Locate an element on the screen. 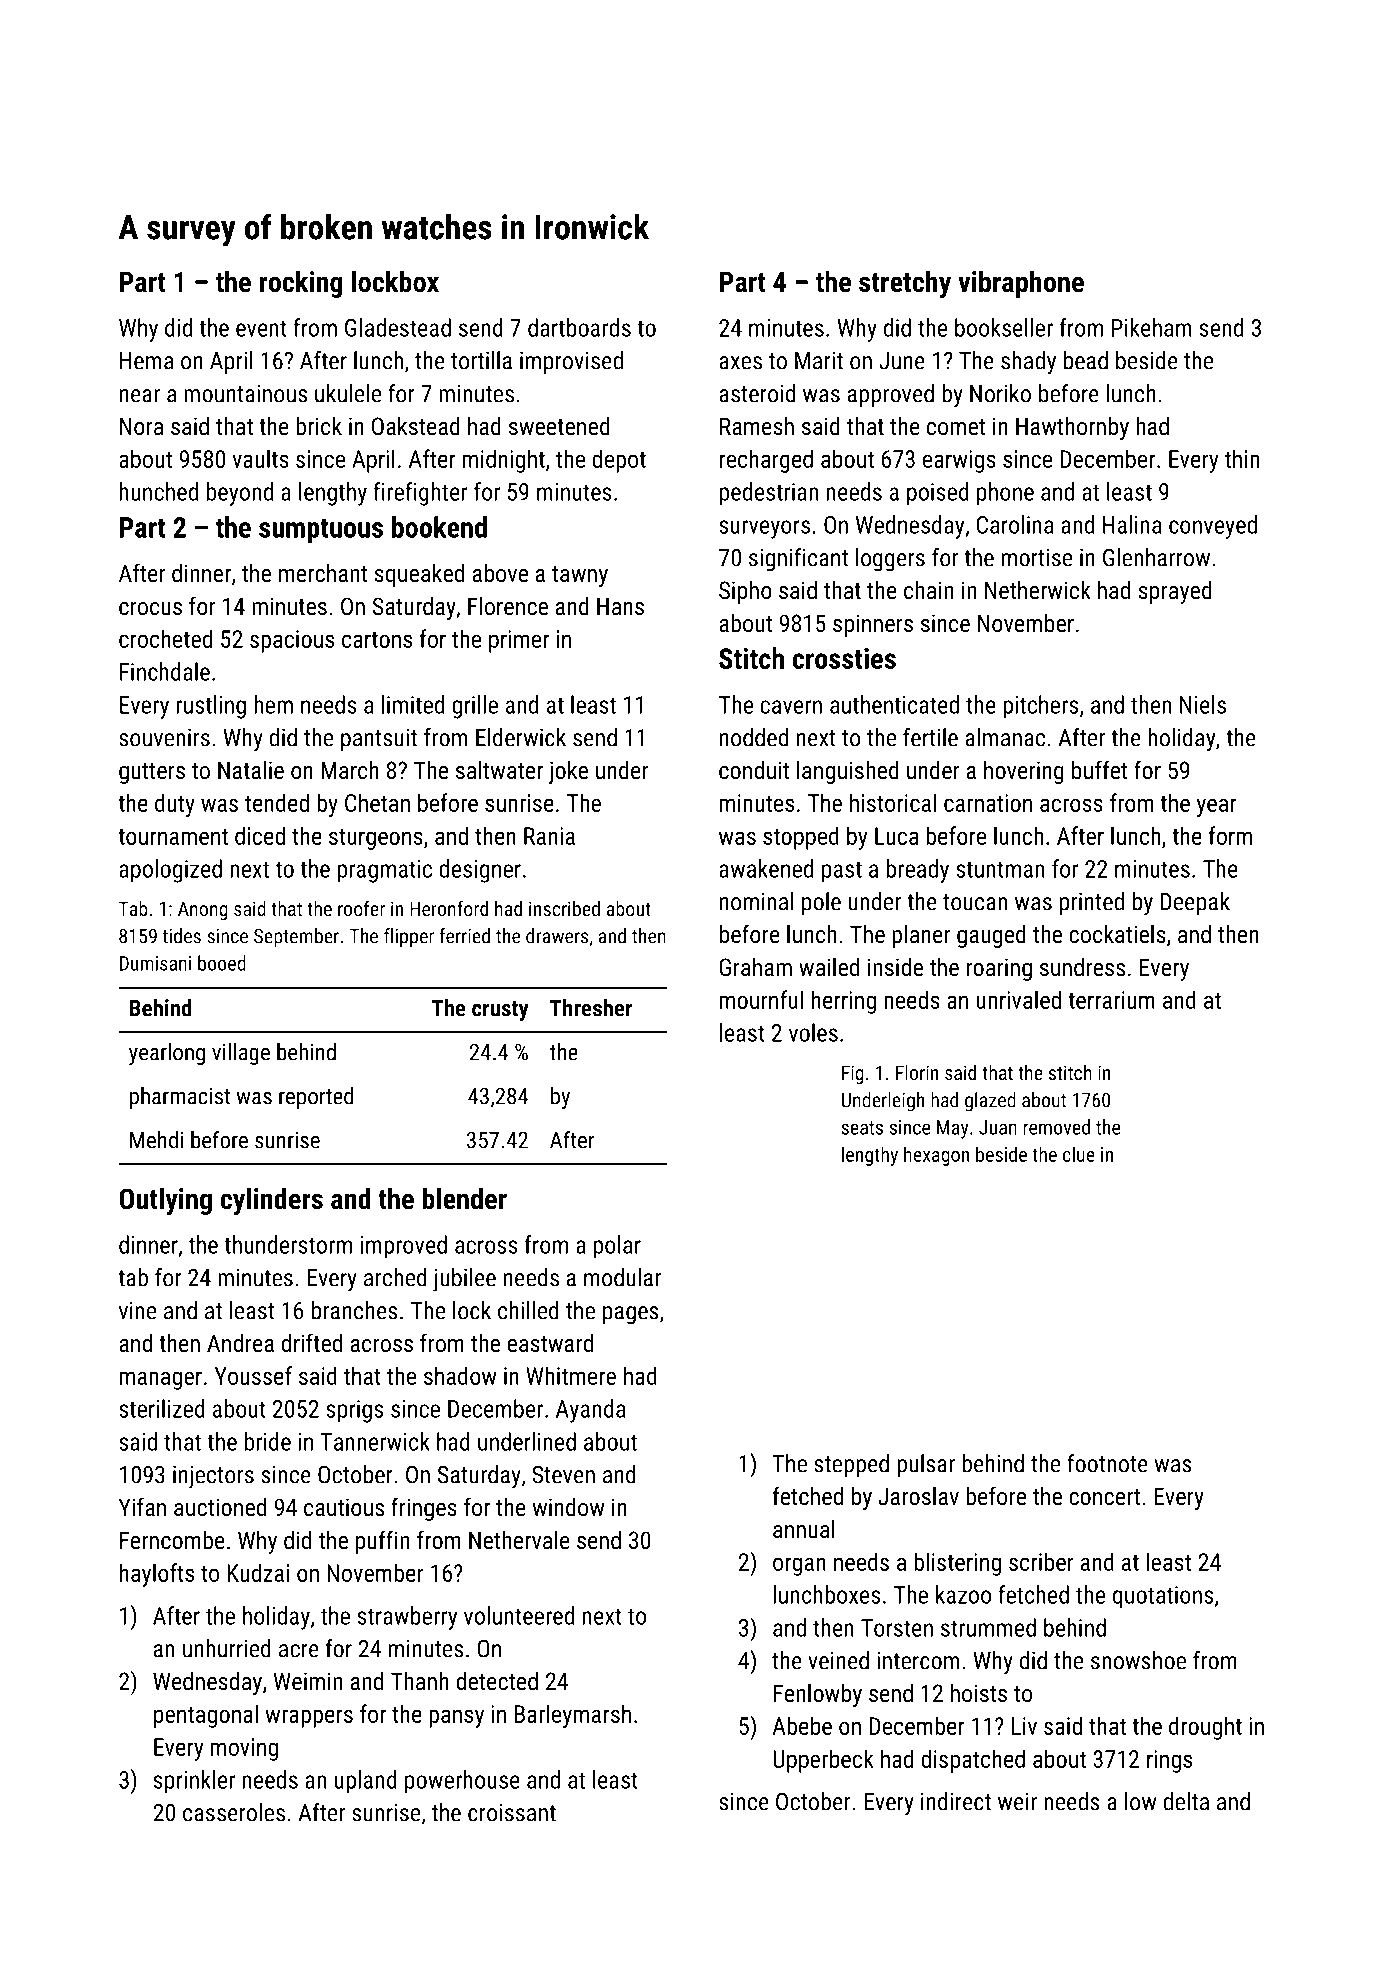 The width and height of the screenshot is (1386, 1969). reported is located at coordinates (316, 1098).
